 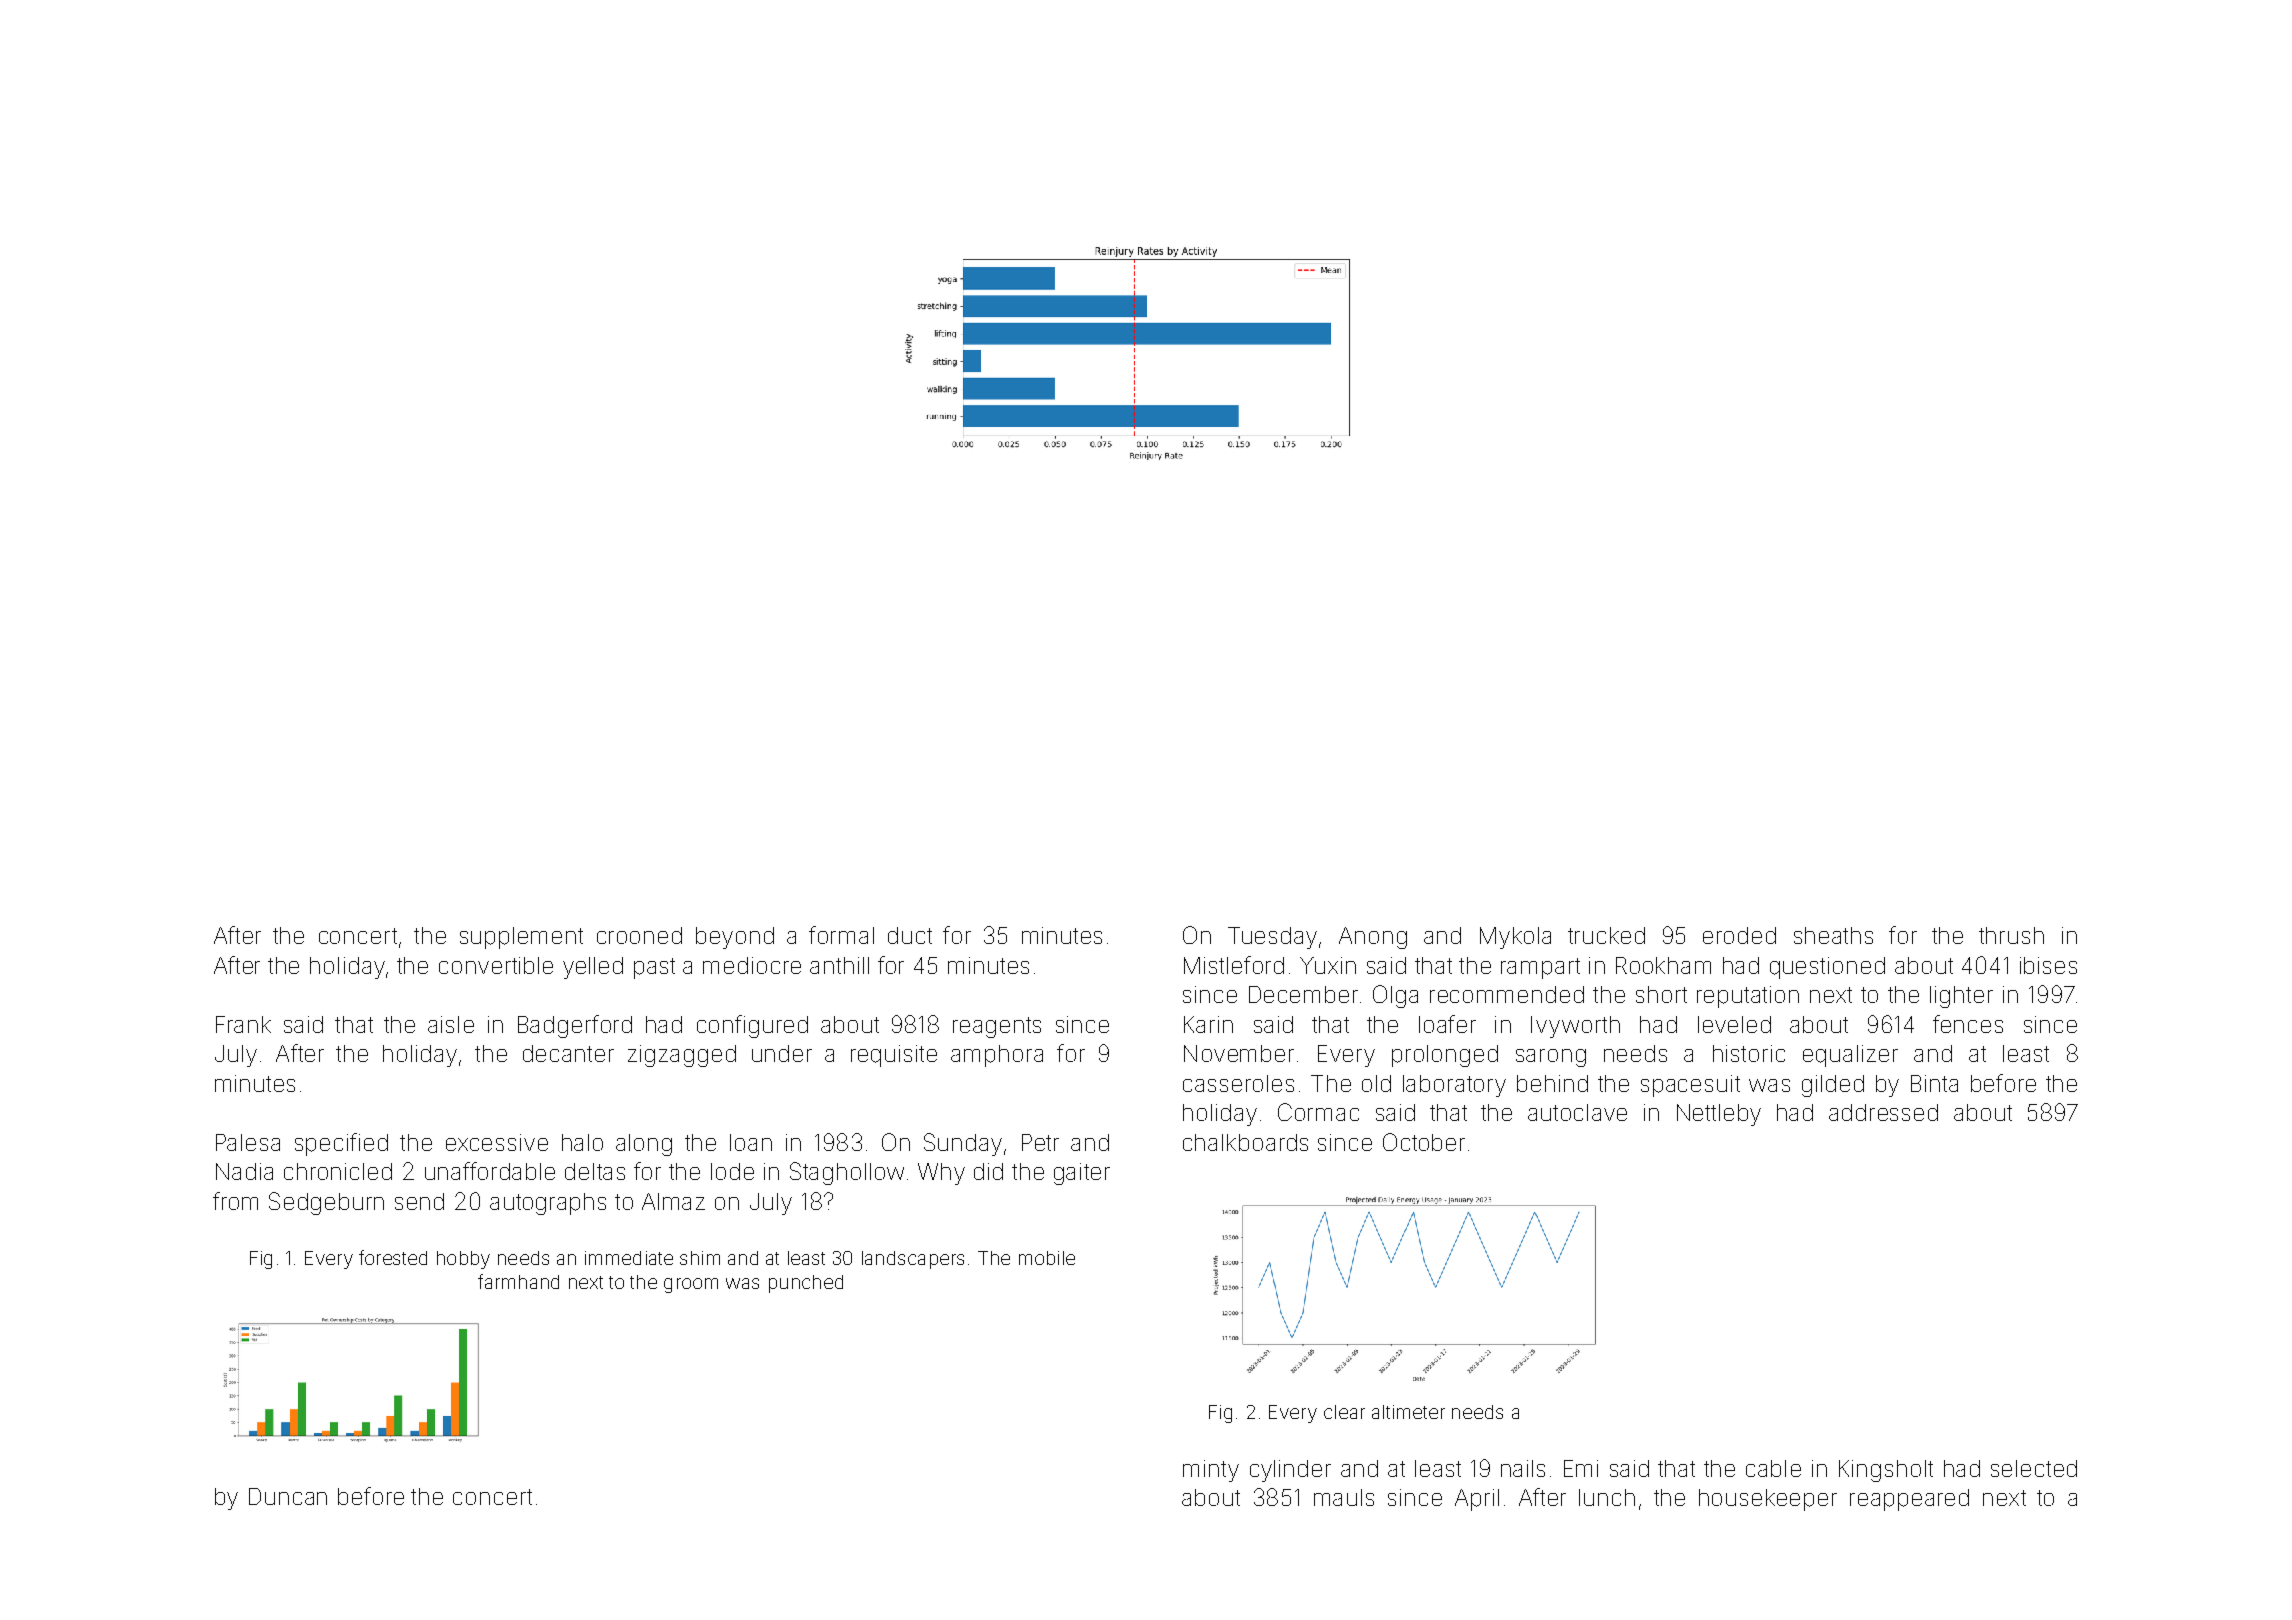 What do you see at coordinates (806, 1284) in the image?
I see `punched` at bounding box center [806, 1284].
